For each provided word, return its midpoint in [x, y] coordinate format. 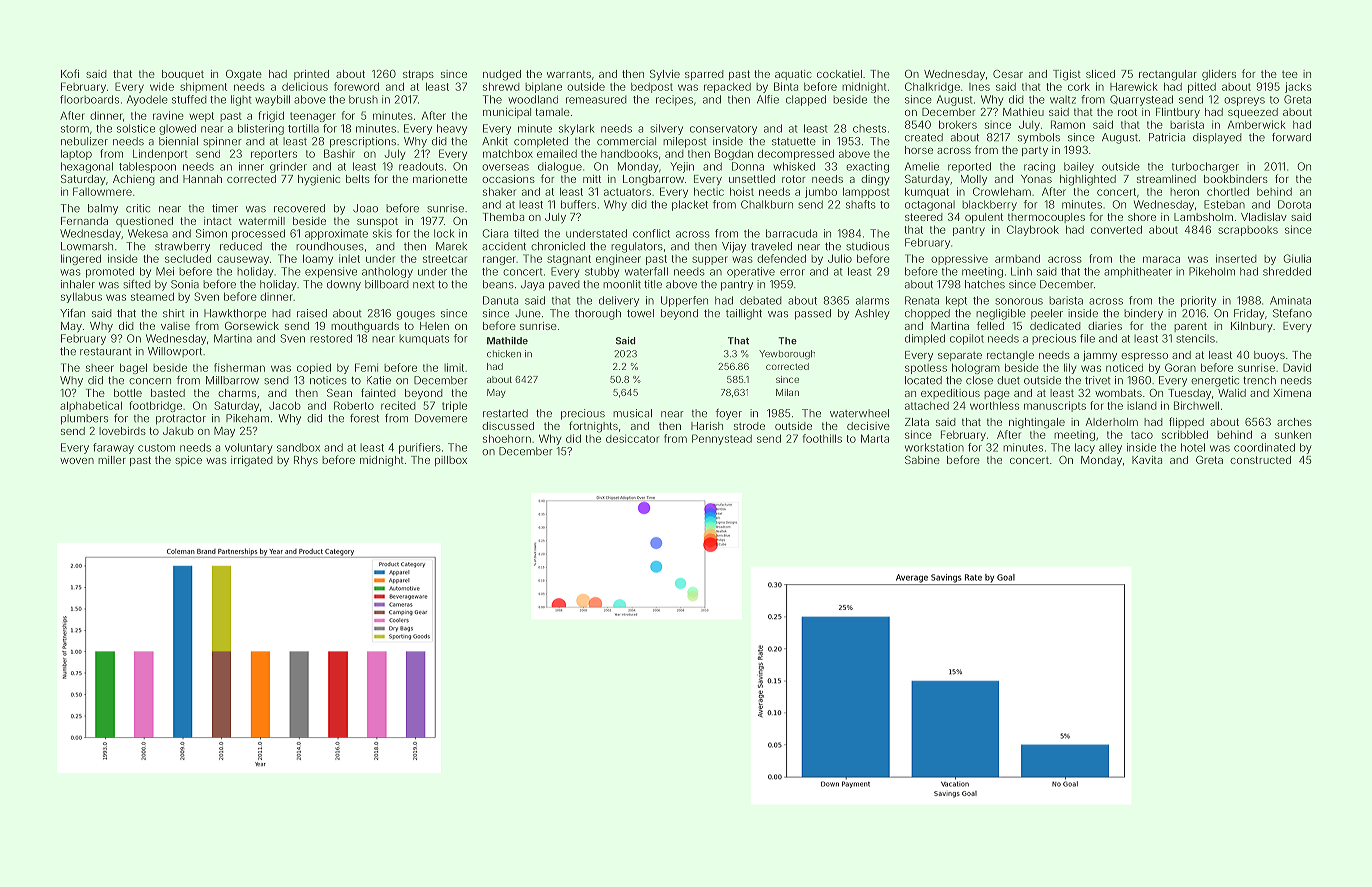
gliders [1219, 75]
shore [1142, 217]
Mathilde [507, 341]
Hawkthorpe [235, 314]
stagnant [569, 260]
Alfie [768, 99]
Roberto [354, 405]
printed [311, 75]
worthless [994, 405]
